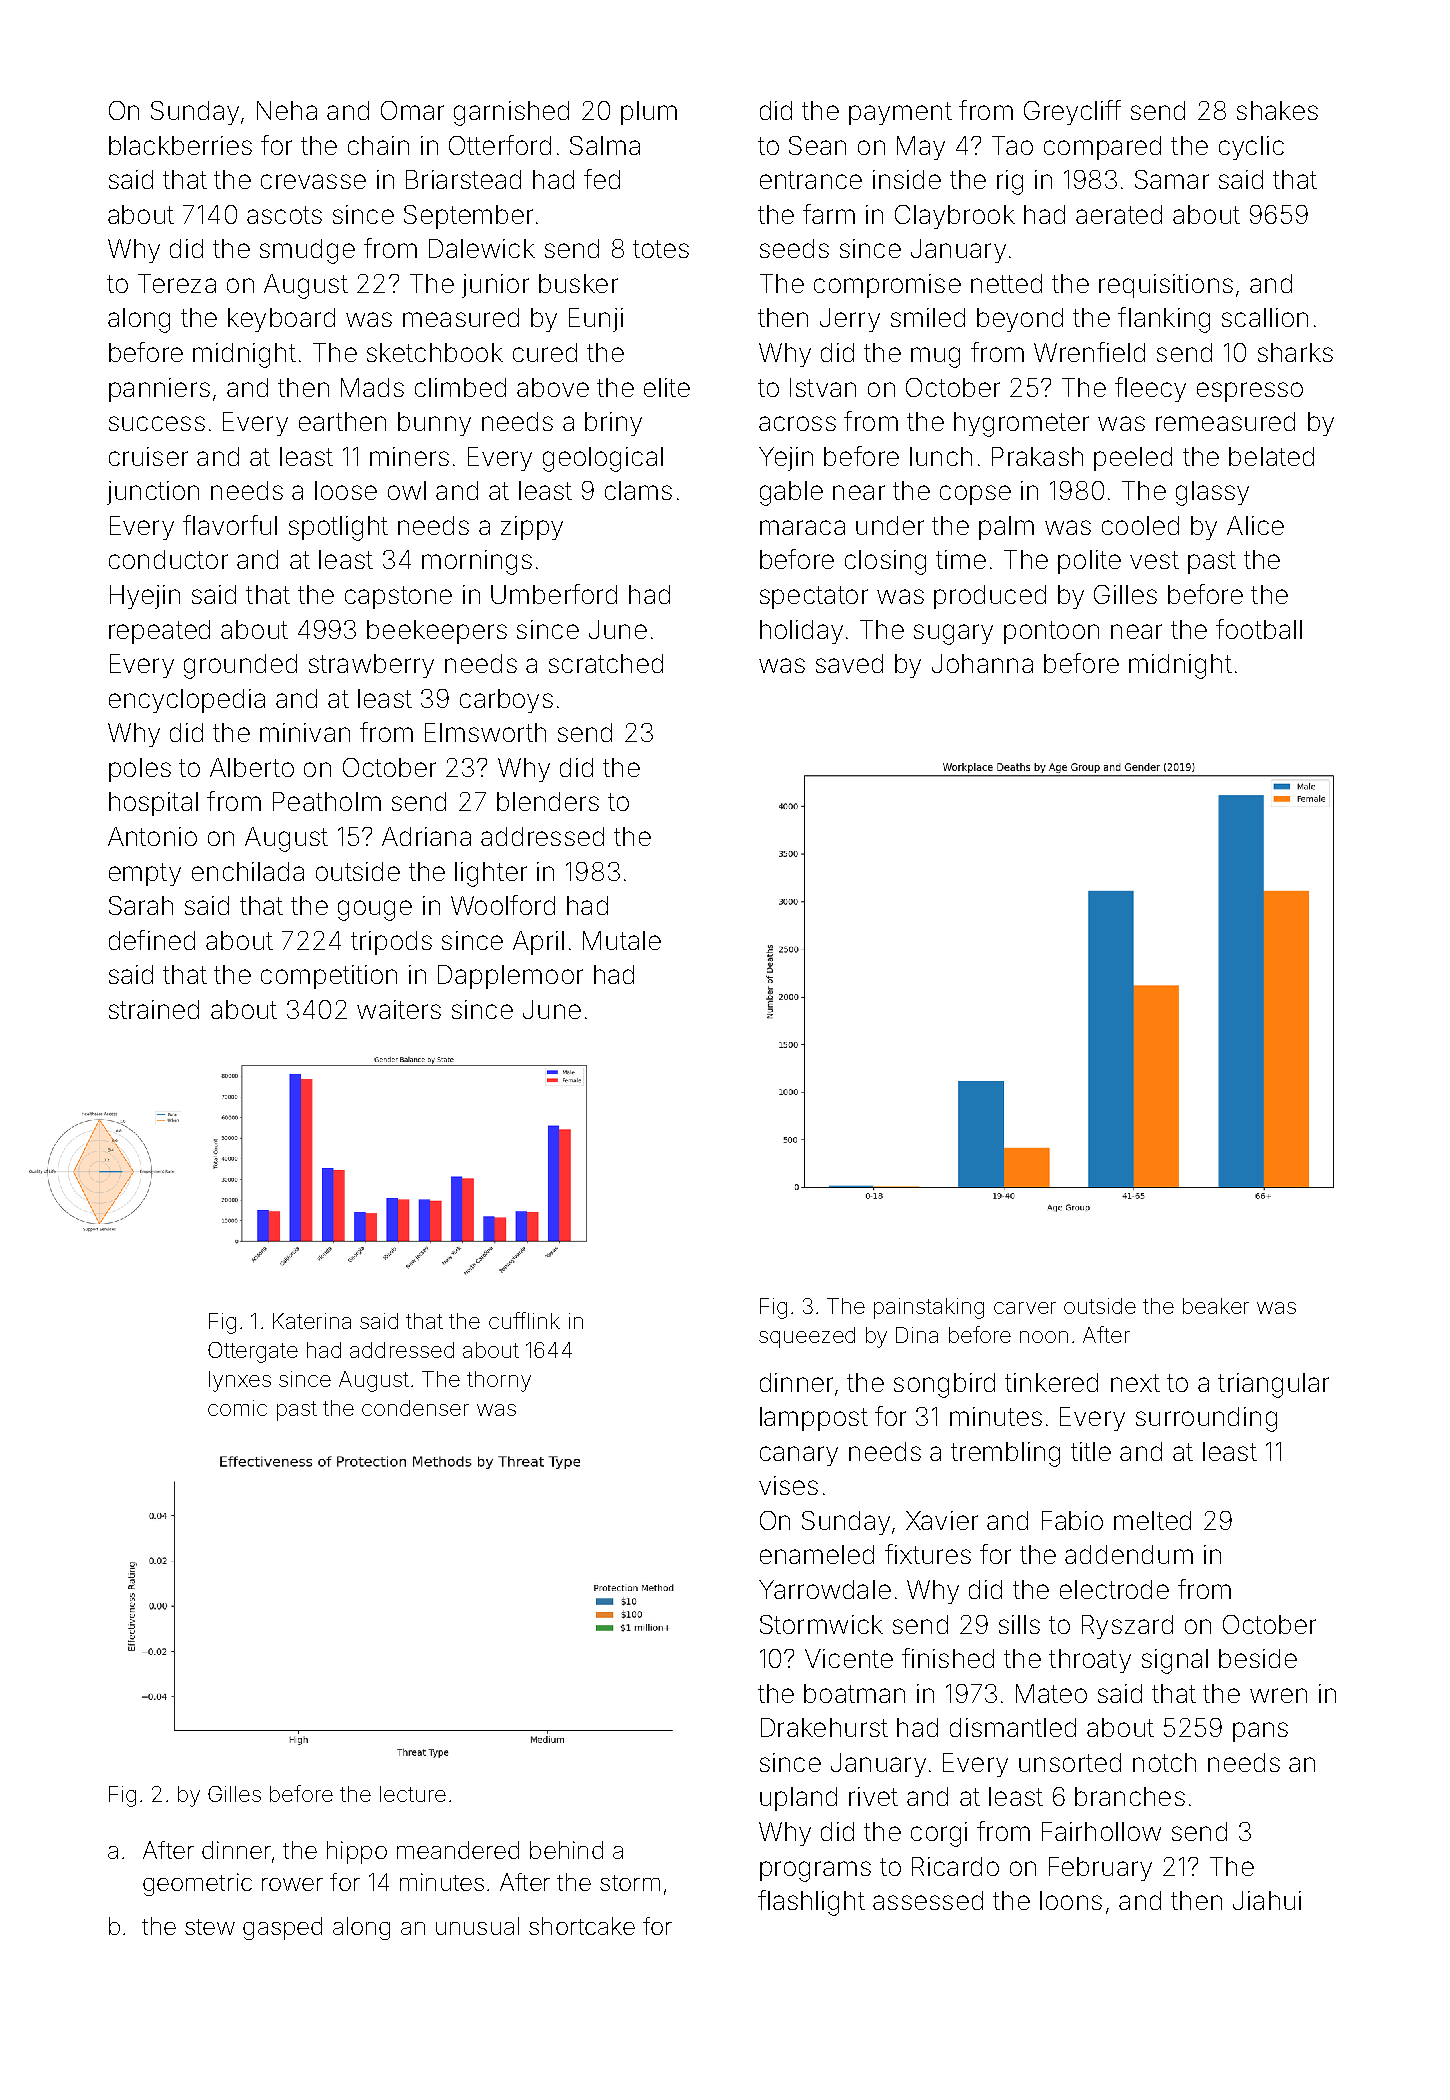 This document has width=1450, height=2100. I want to click on beekeepers, so click(437, 632).
